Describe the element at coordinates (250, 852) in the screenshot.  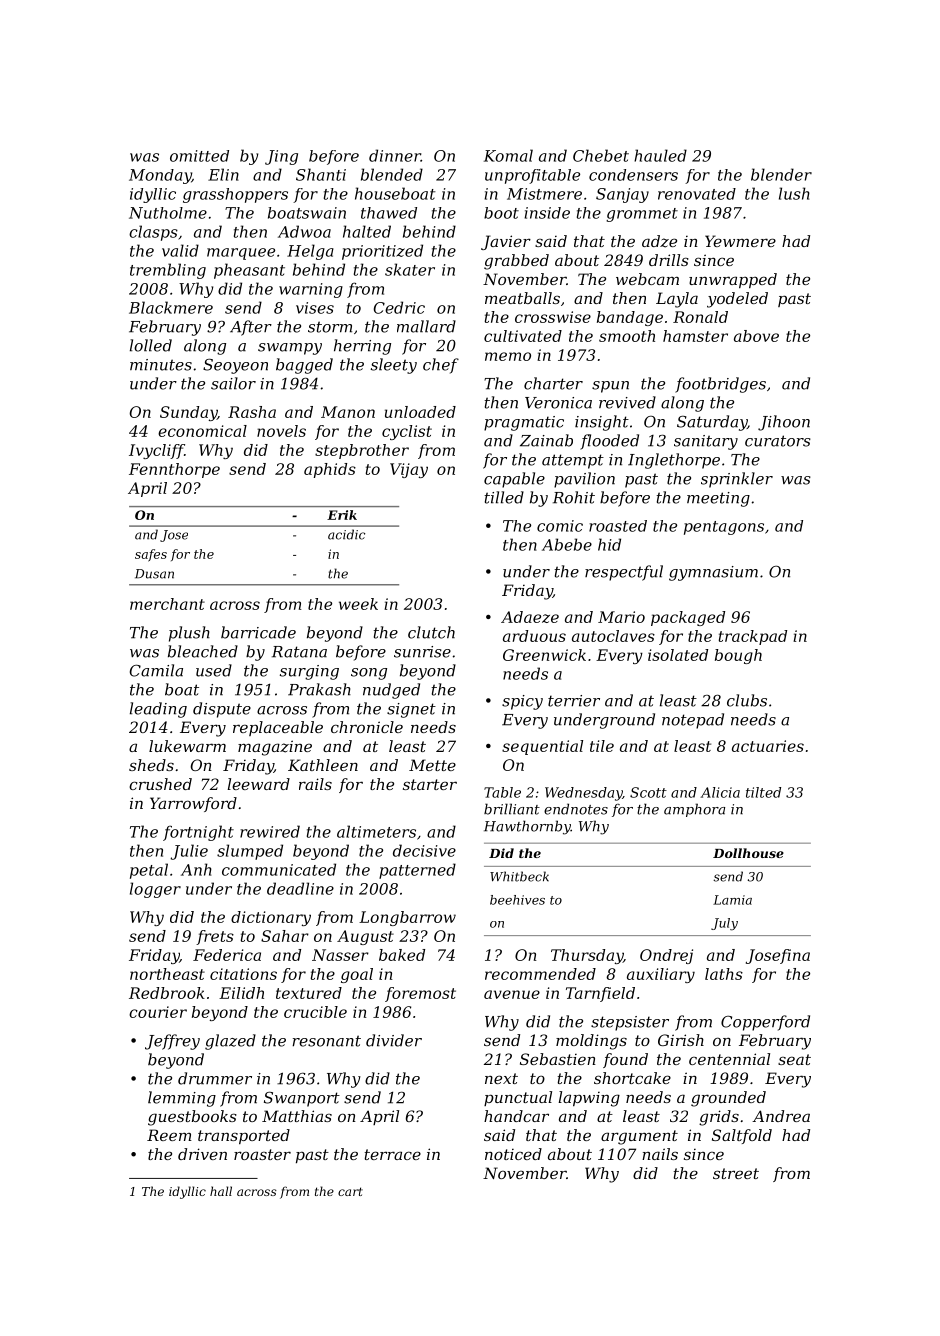
I see `slumped` at that location.
